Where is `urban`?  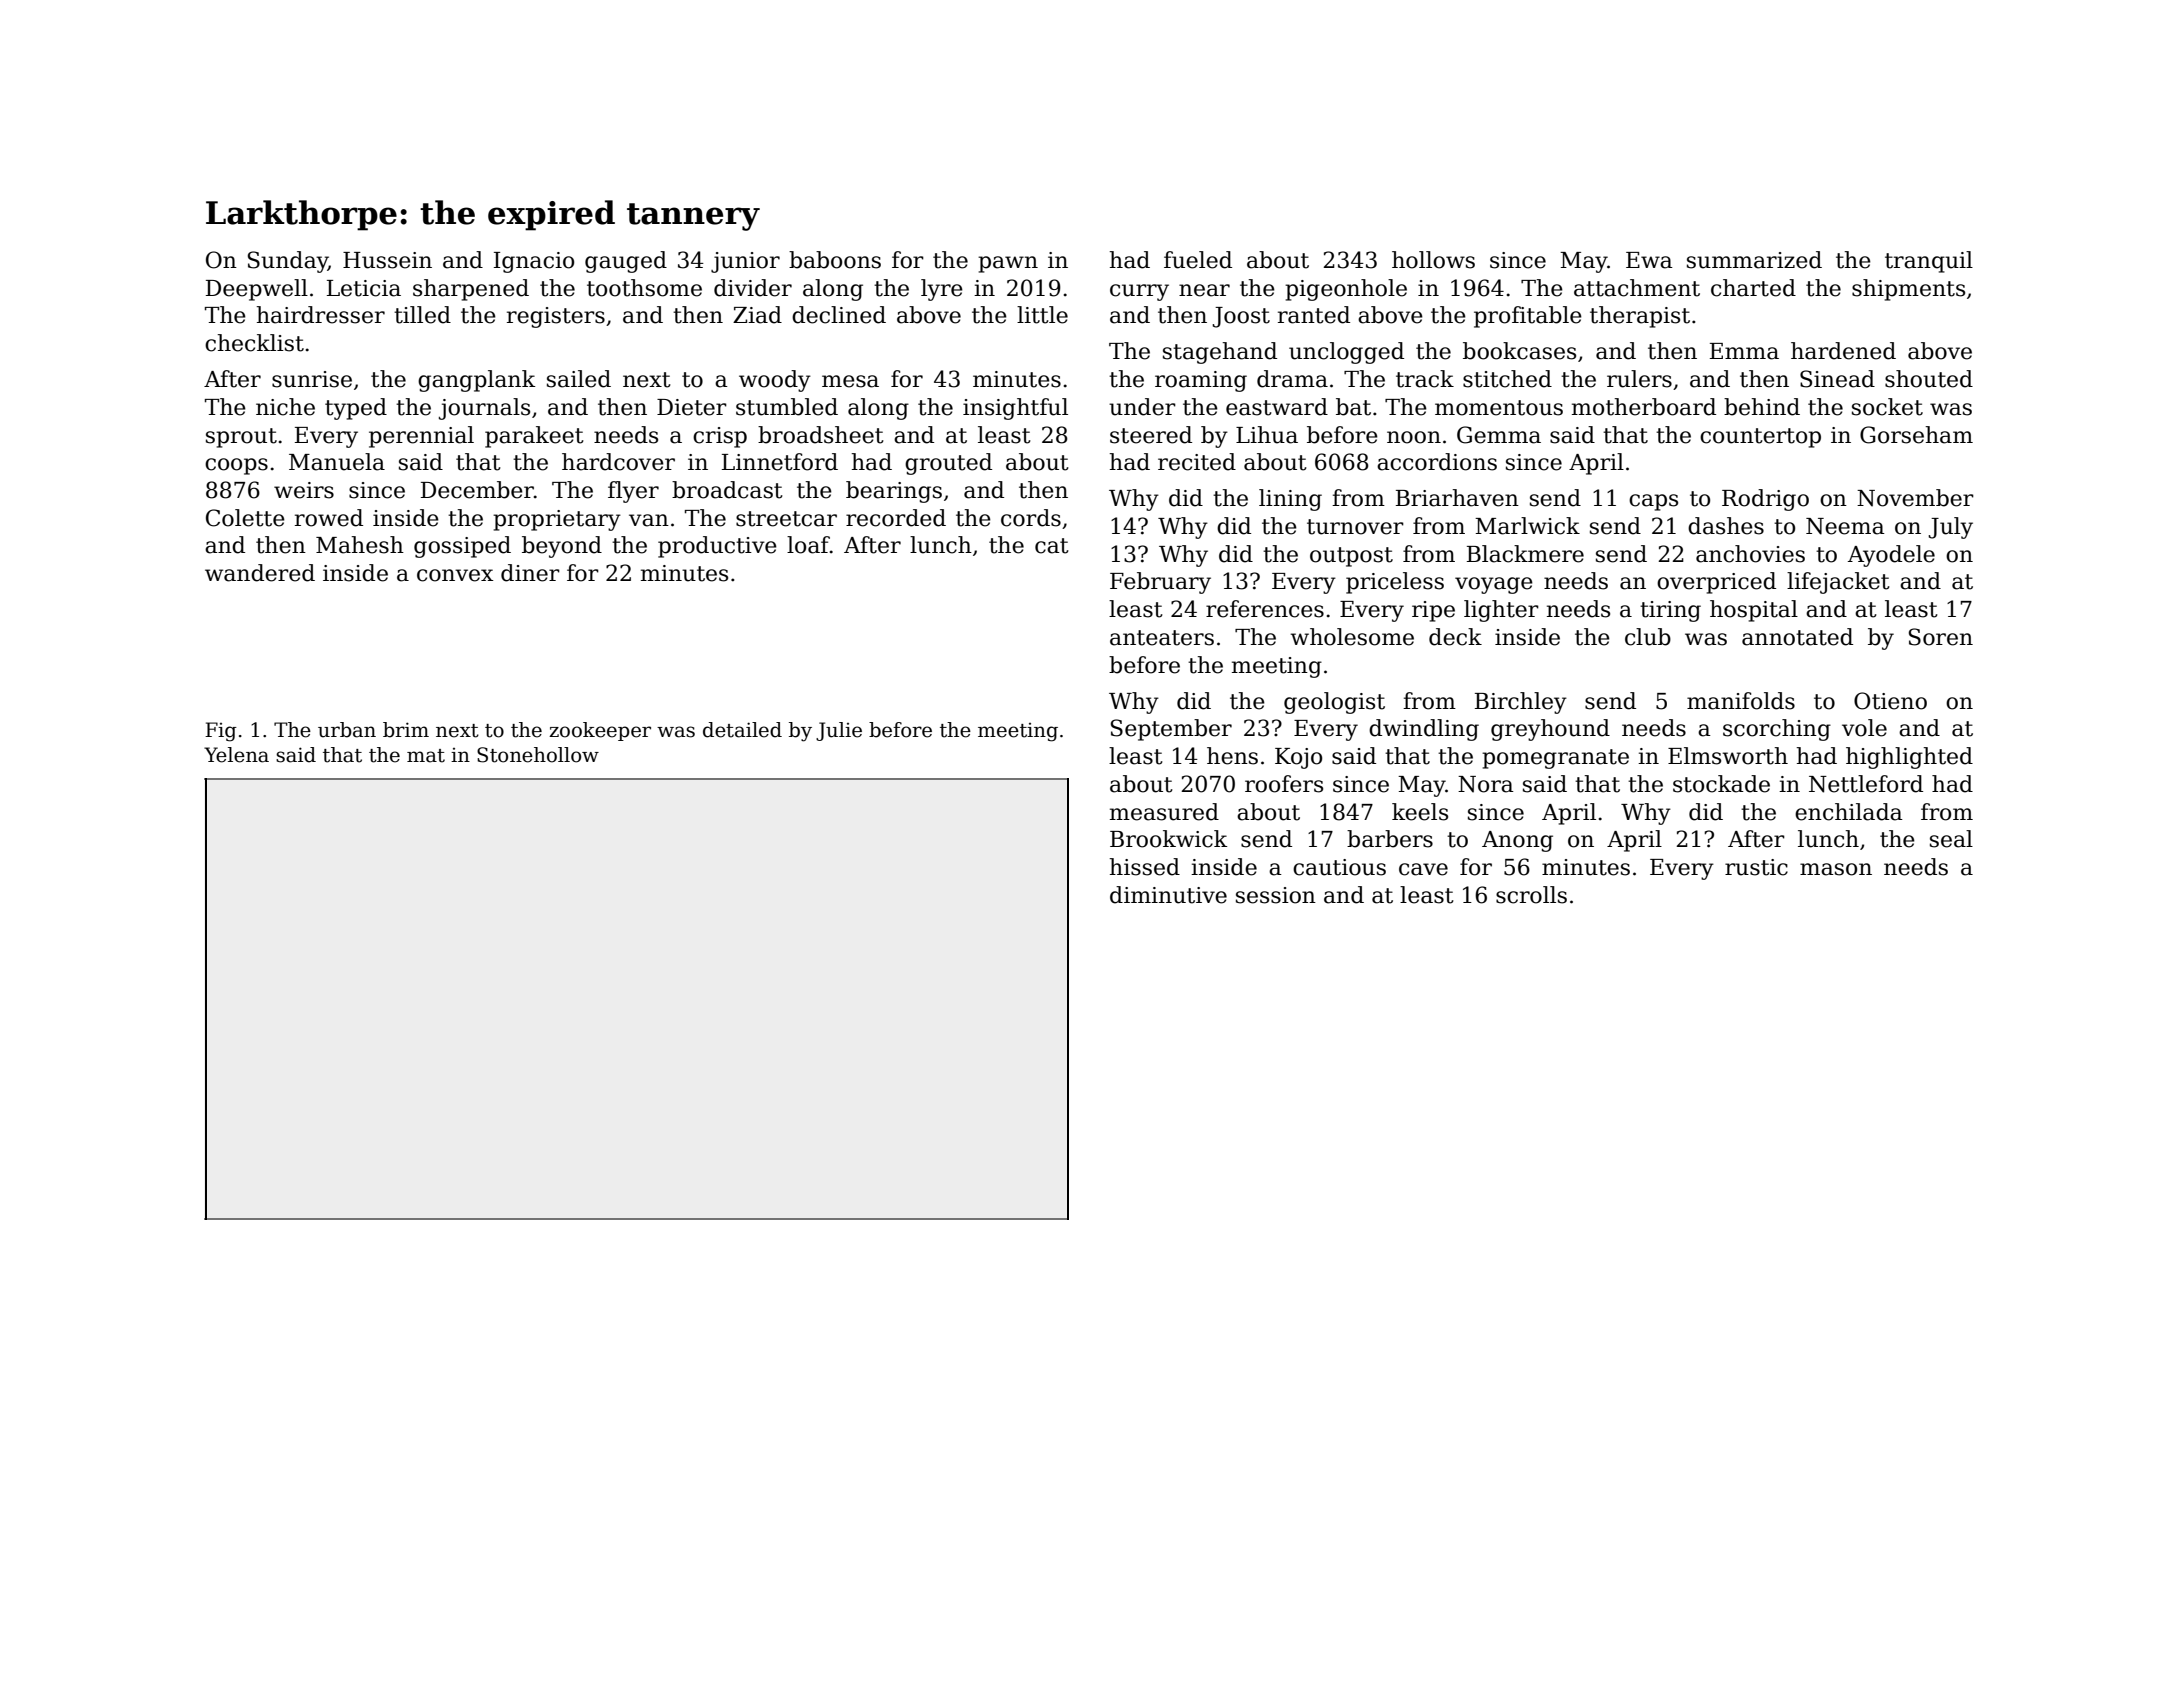 urban is located at coordinates (347, 730).
